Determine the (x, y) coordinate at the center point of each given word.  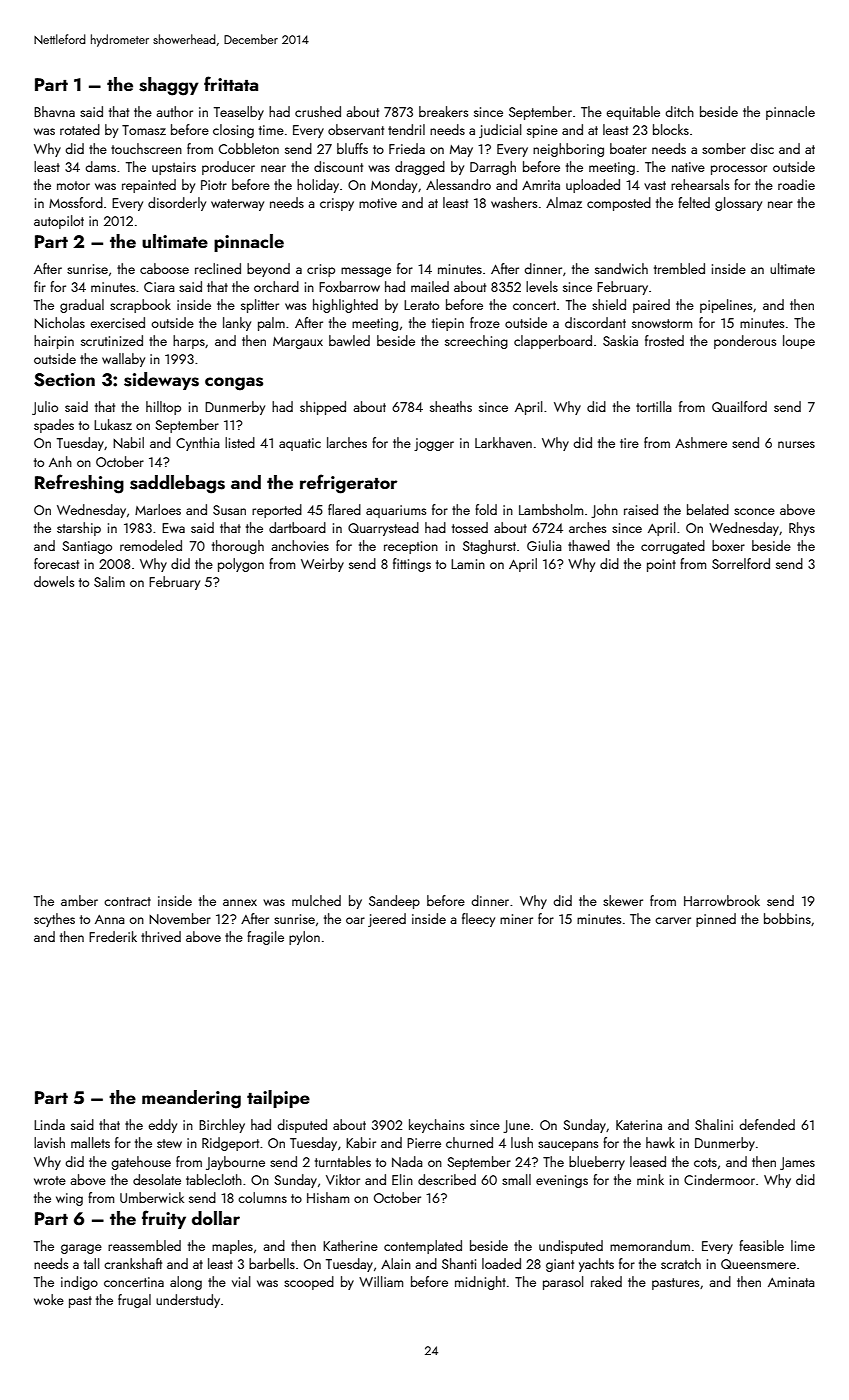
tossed (470, 527)
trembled (679, 268)
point (661, 565)
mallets (90, 1142)
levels (542, 286)
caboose (164, 268)
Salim (109, 581)
